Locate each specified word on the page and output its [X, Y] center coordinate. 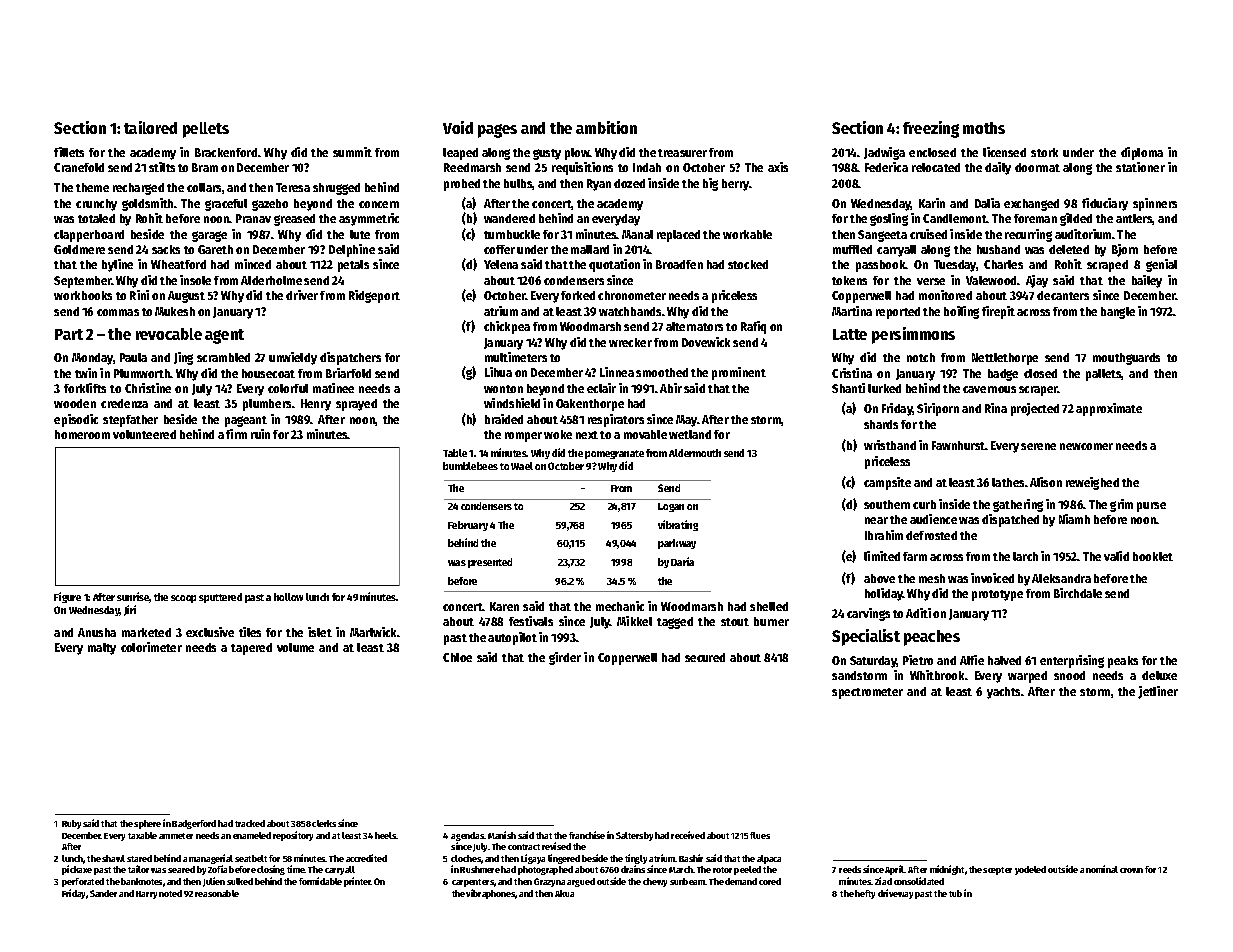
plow [577, 154]
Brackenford [226, 152]
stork [1044, 152]
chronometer [632, 295]
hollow [288, 597]
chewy [655, 882]
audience [933, 519]
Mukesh [175, 311]
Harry [146, 895]
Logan [671, 507]
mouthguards [1126, 359]
